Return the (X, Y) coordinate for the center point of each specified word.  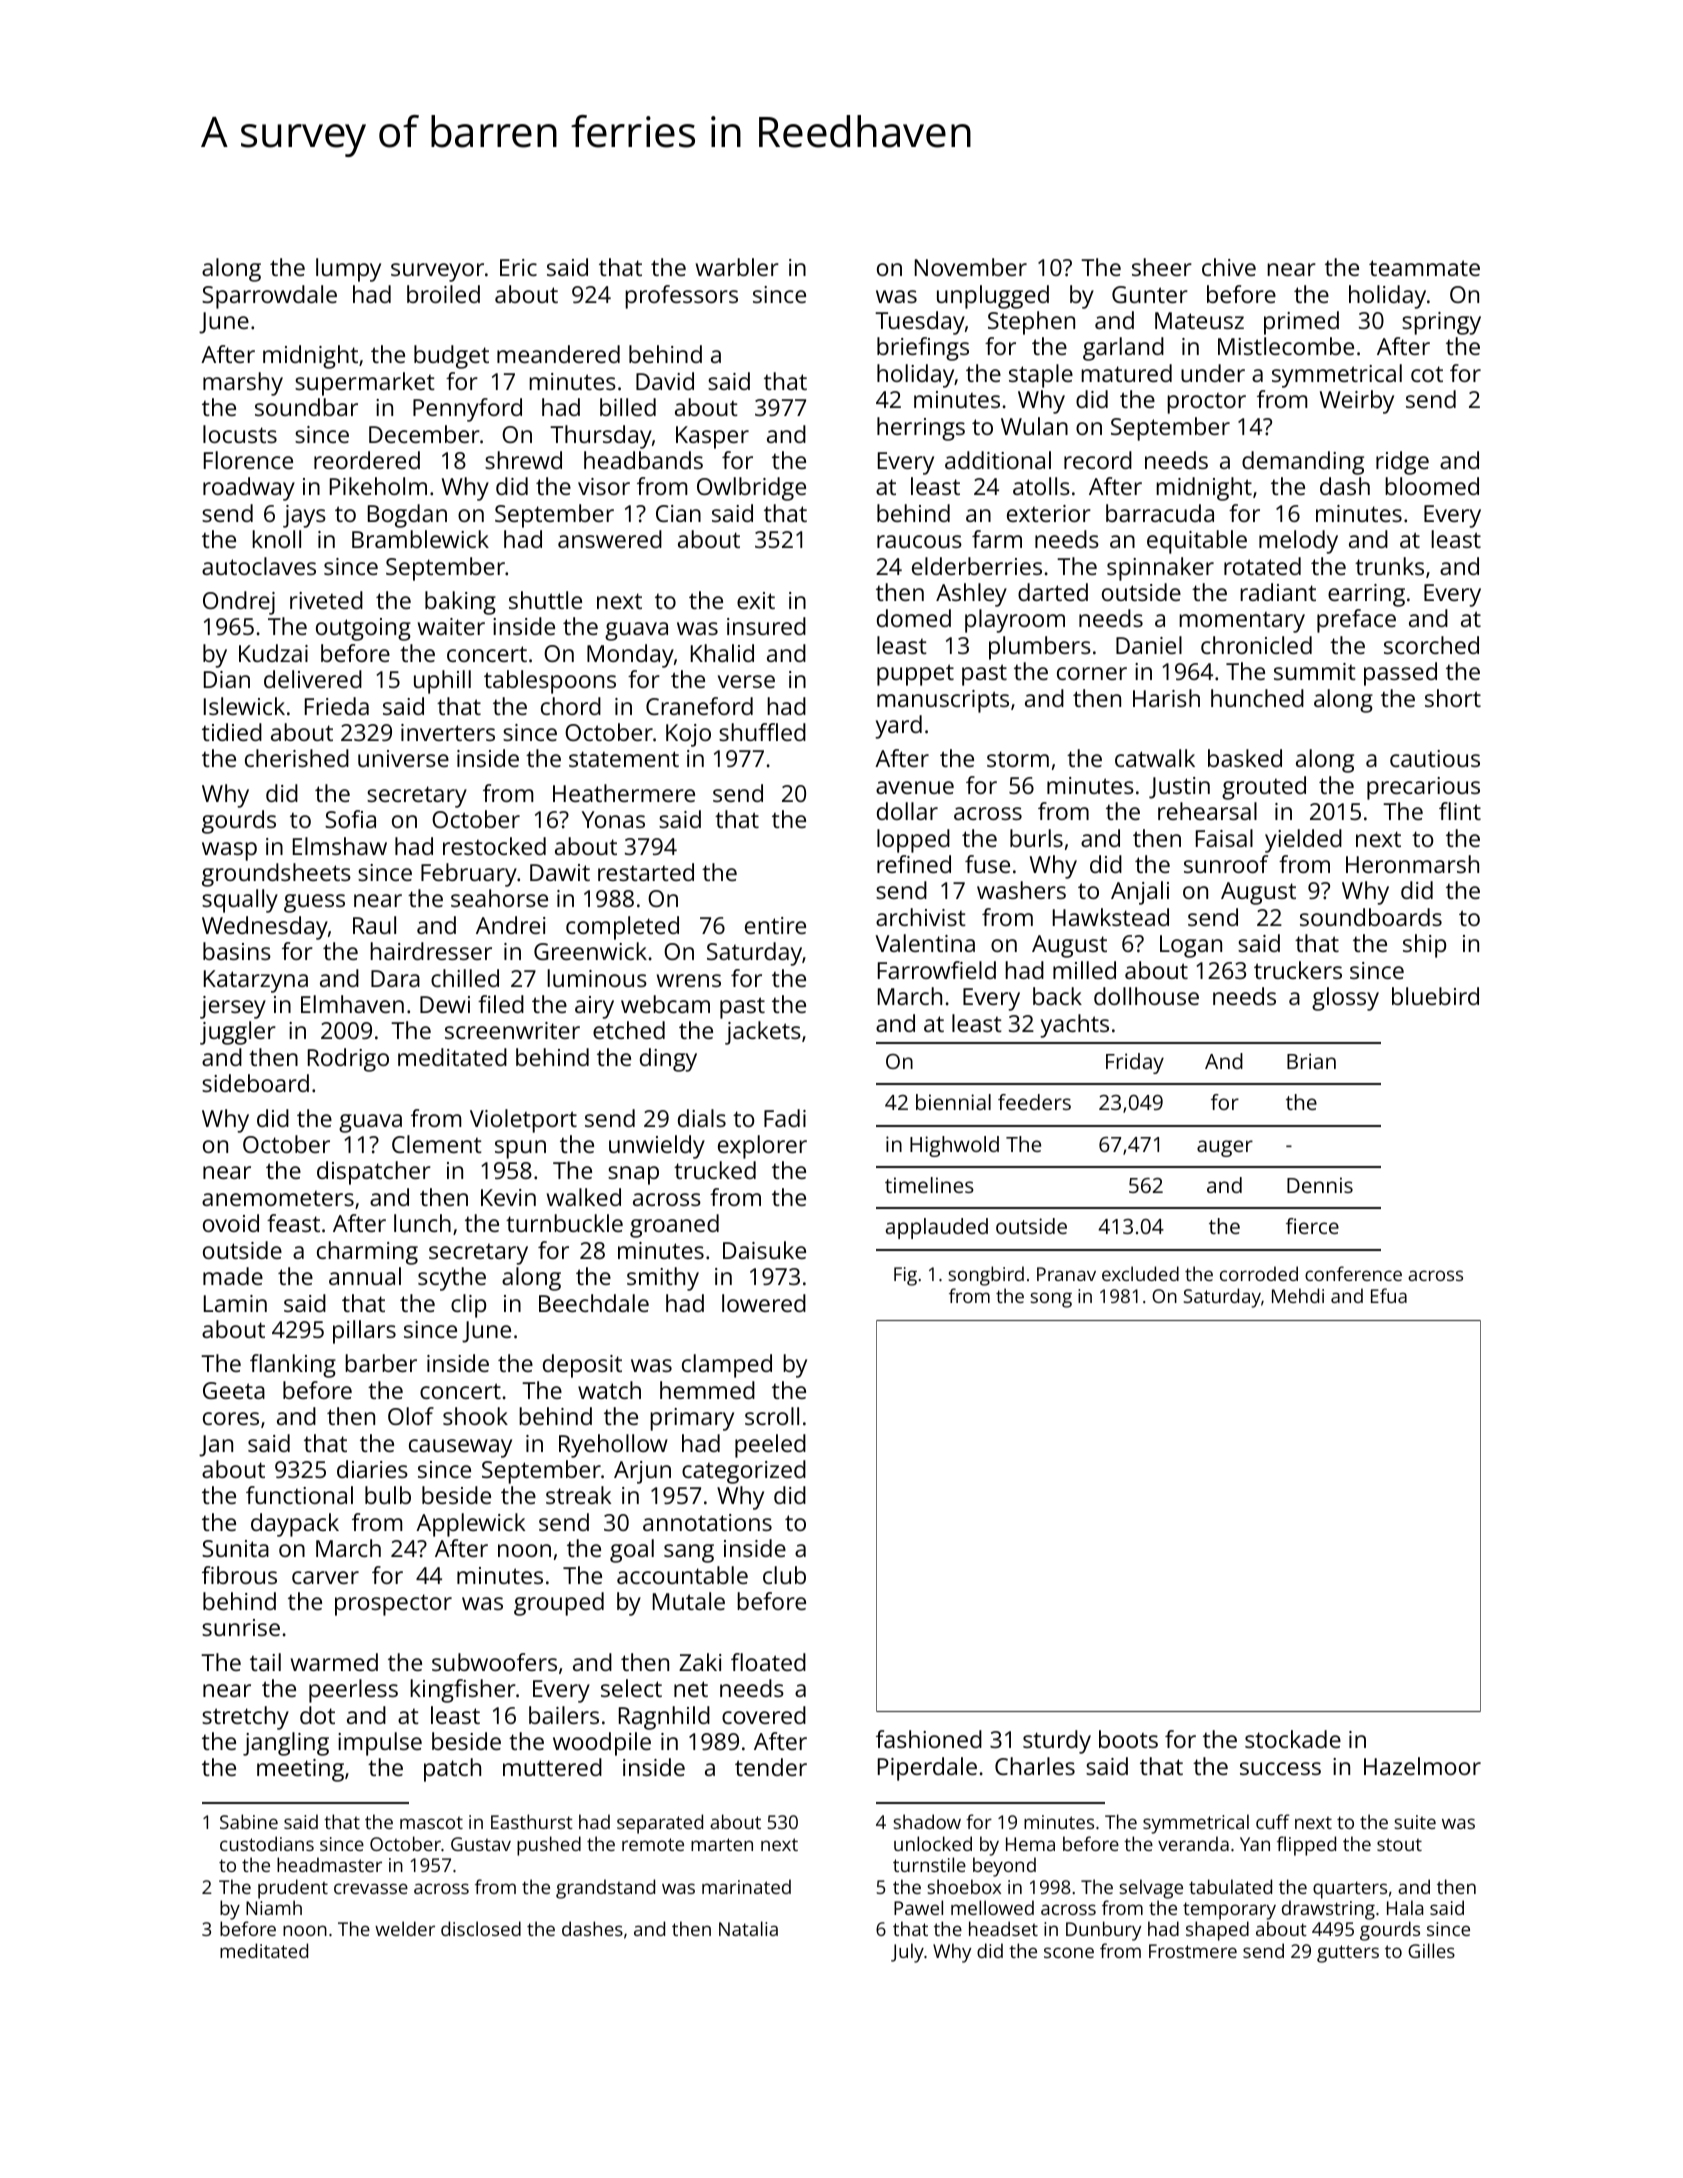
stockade (1293, 1739)
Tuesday (920, 323)
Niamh (274, 1907)
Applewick (470, 1525)
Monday (630, 656)
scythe (452, 1279)
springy (1441, 323)
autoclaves (259, 566)
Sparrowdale (269, 297)
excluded (1140, 1273)
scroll (772, 1416)
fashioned (929, 1739)
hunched (1257, 698)
